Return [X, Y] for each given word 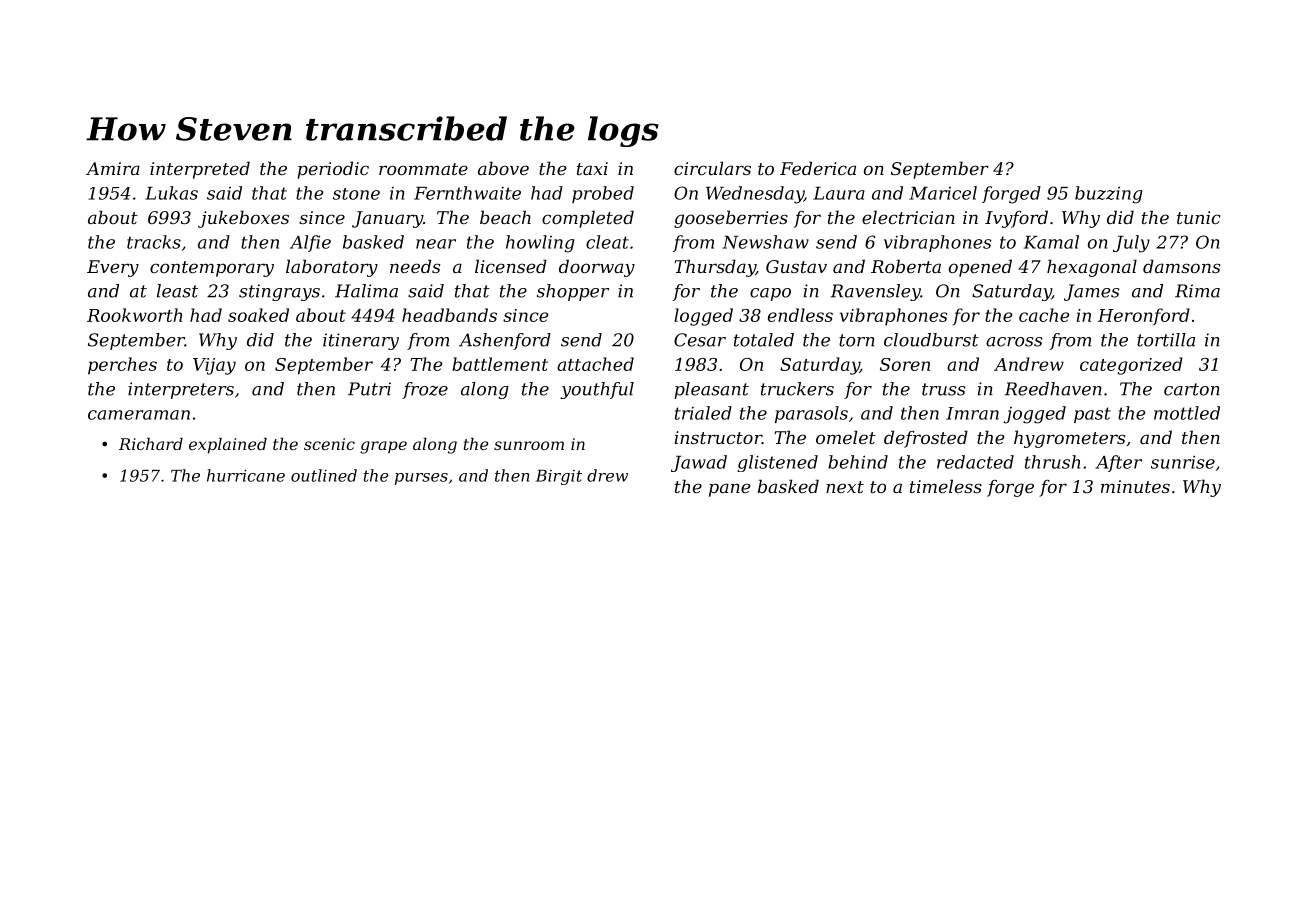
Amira [113, 168]
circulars [712, 168]
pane [729, 490]
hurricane [246, 475]
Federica [818, 168]
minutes [1135, 486]
